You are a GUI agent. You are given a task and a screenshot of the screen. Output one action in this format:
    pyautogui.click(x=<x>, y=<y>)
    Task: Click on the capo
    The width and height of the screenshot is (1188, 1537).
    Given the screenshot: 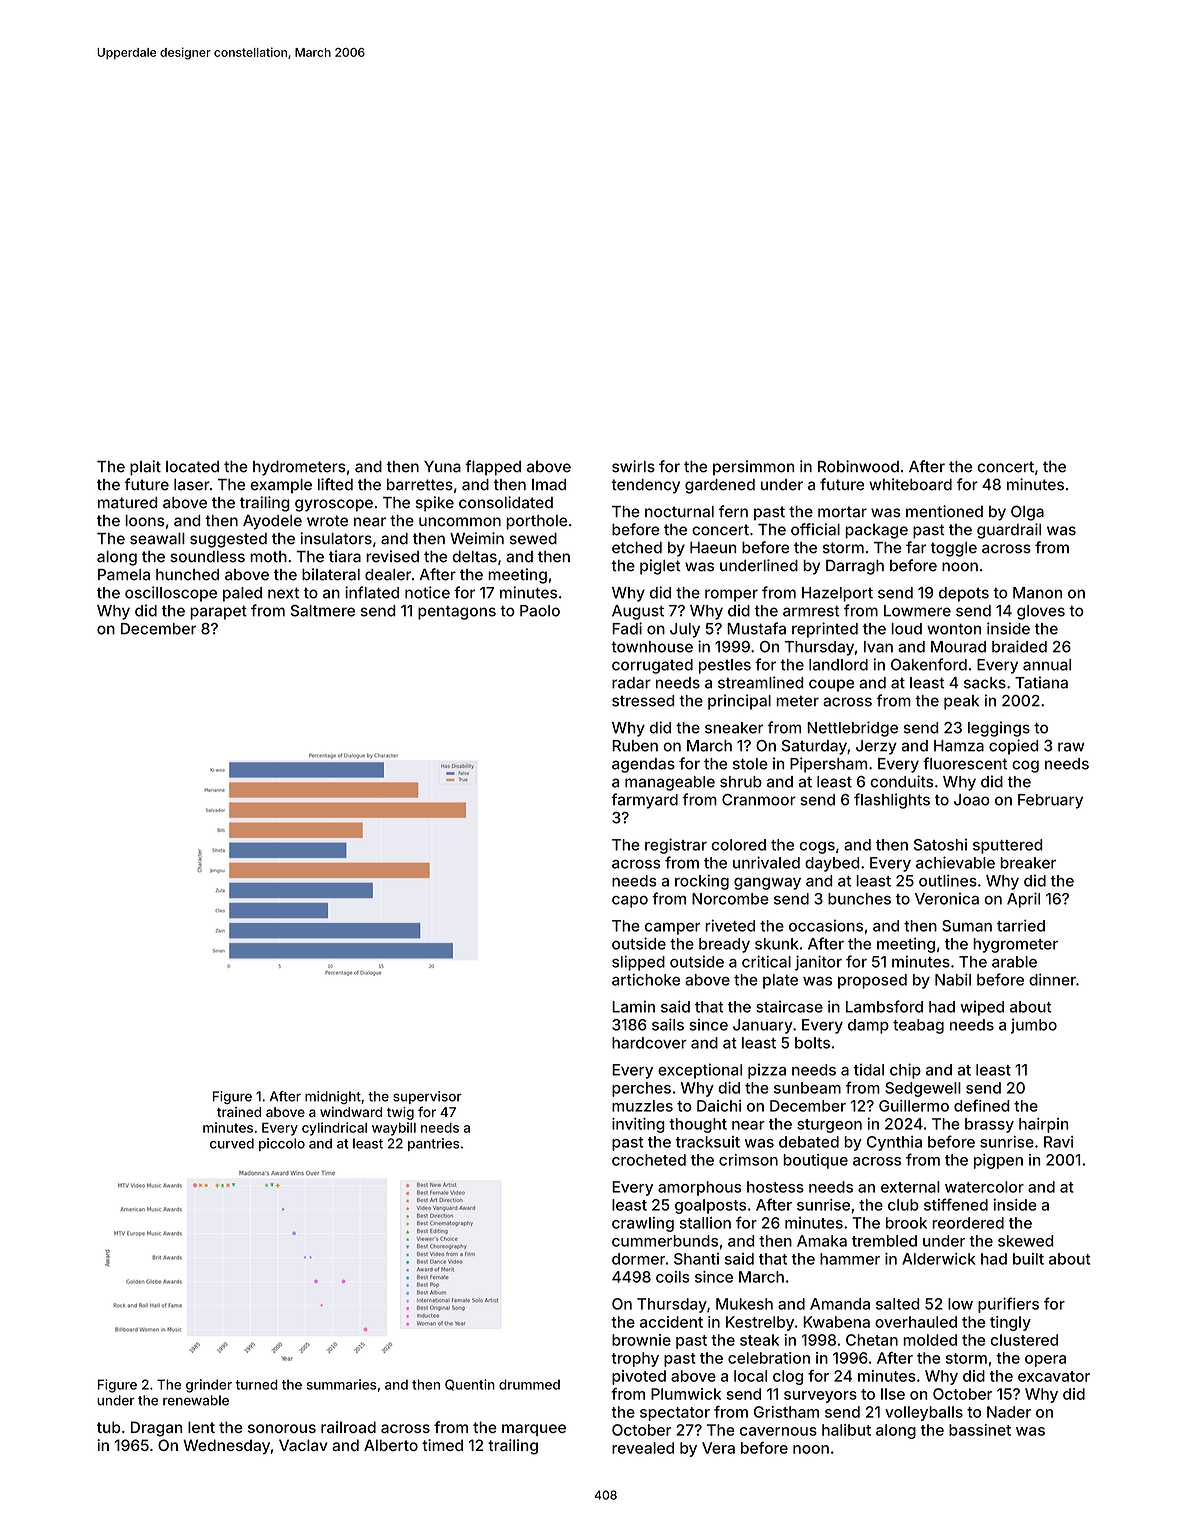 What is the action you would take?
    pyautogui.click(x=630, y=902)
